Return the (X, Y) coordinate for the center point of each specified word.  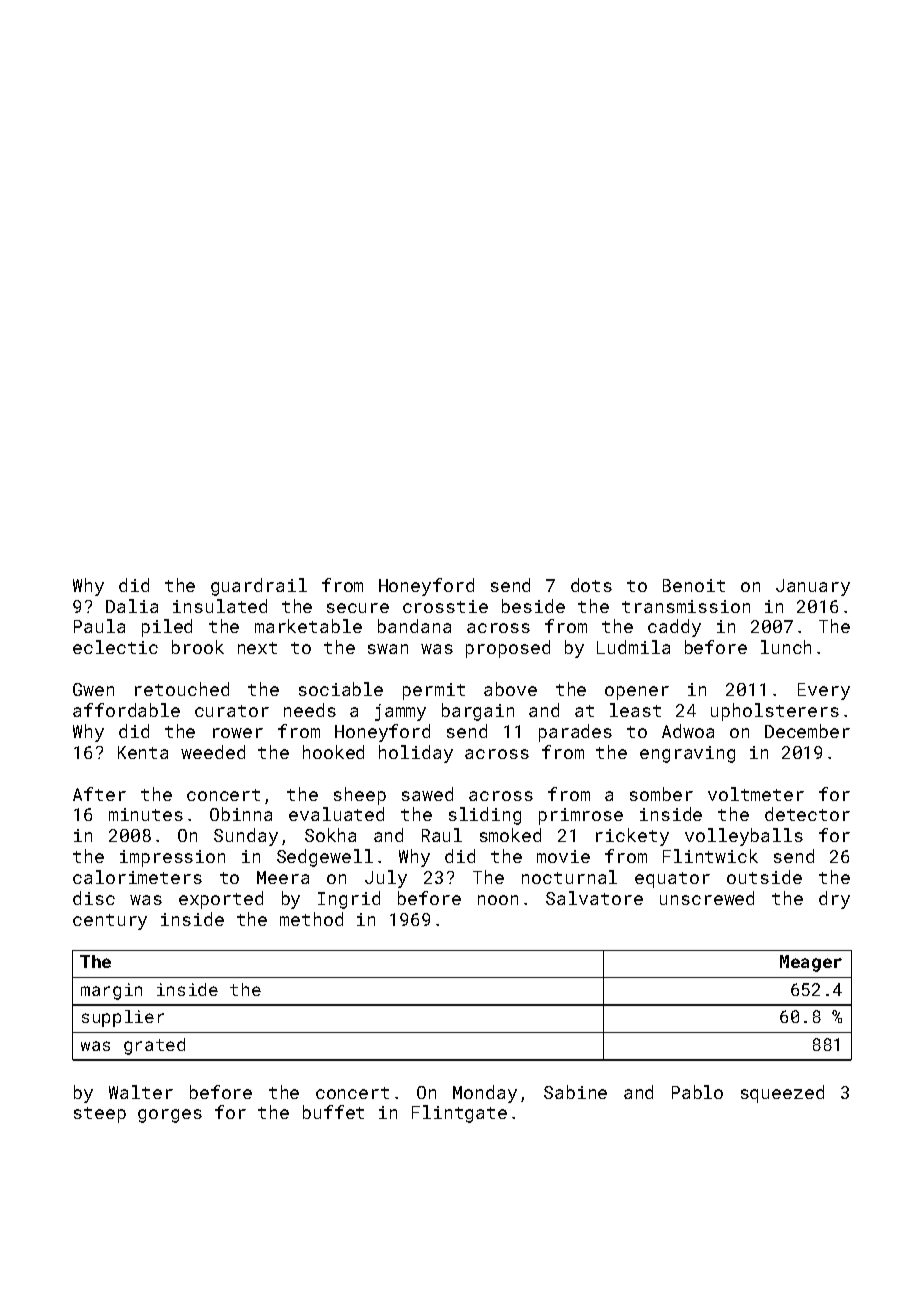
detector (807, 814)
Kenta (143, 752)
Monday (485, 1094)
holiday (416, 754)
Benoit (694, 585)
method (311, 919)
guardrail (259, 587)
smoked (510, 835)
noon (498, 900)
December (807, 731)
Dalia (132, 606)
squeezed (782, 1094)
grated (154, 1046)
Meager (811, 963)
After (99, 794)
